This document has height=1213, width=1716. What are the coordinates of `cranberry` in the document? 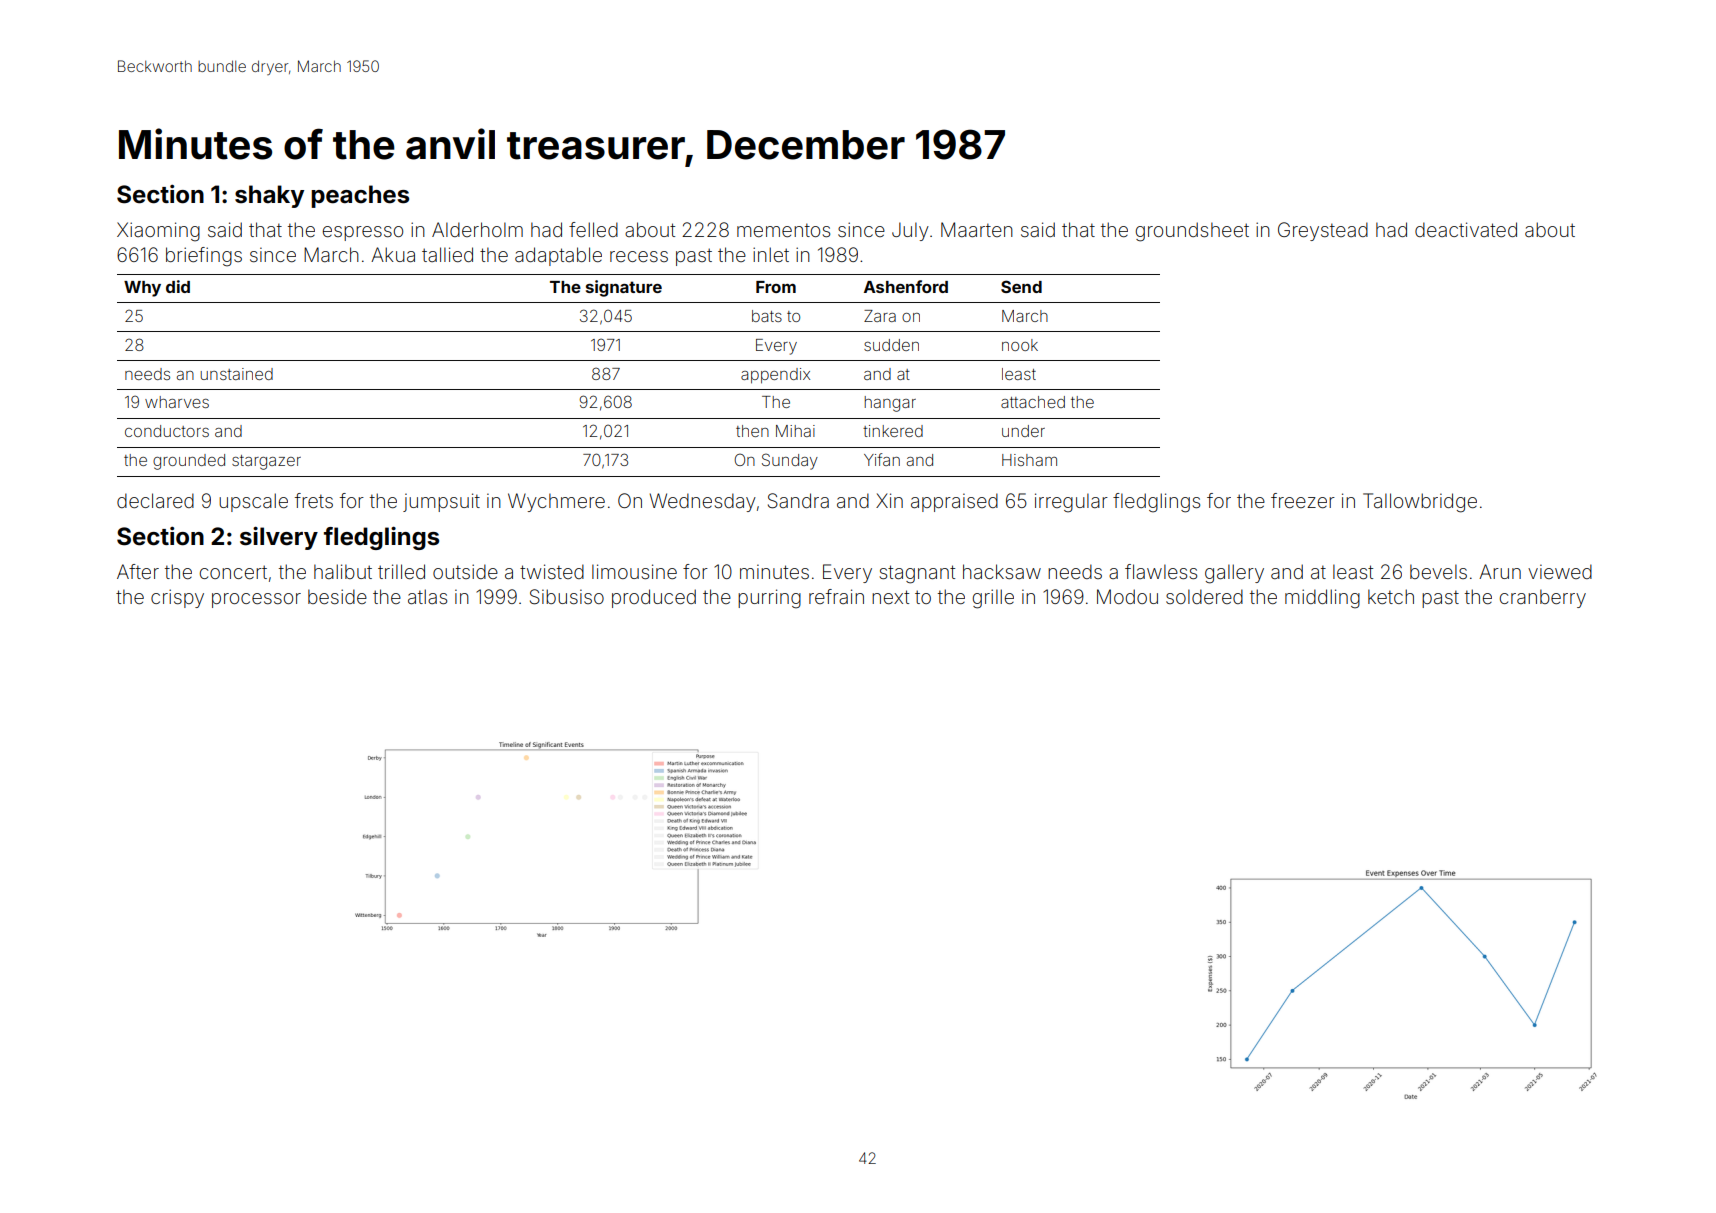 It's located at (1543, 598).
